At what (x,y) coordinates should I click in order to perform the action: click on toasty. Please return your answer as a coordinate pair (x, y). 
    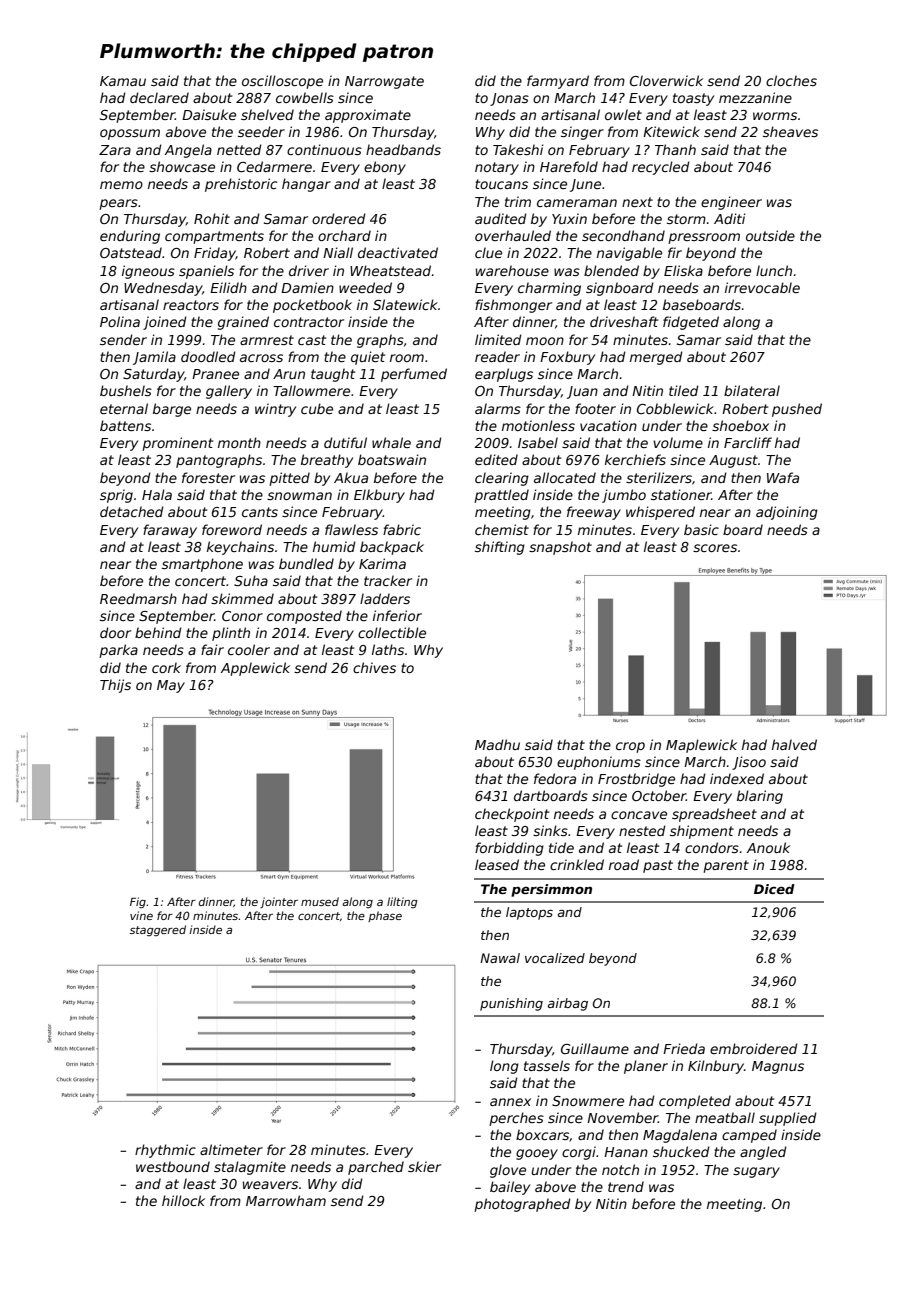
    Looking at the image, I should click on (693, 99).
